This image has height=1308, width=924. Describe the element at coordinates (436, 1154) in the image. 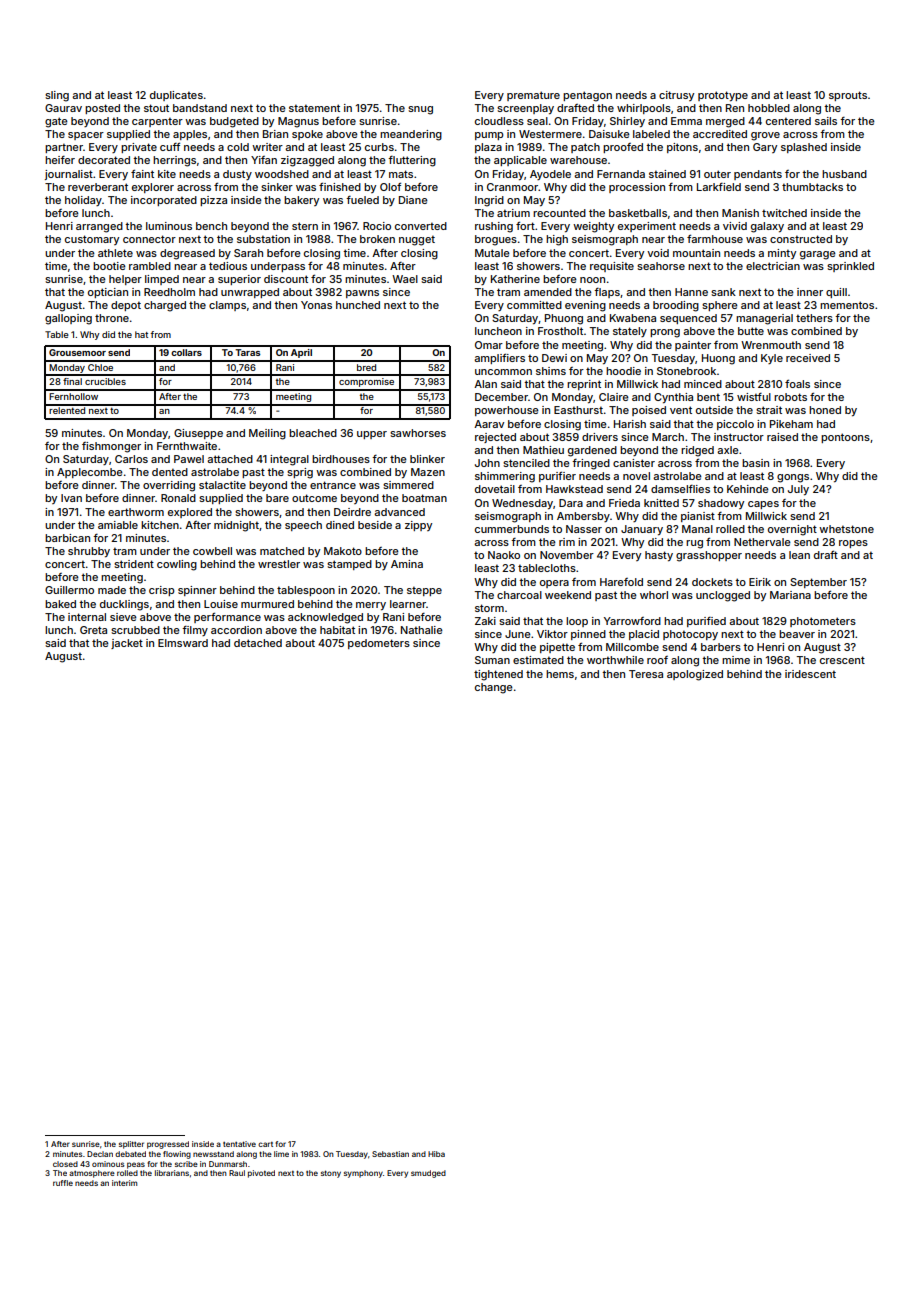

I see `Hiba` at that location.
